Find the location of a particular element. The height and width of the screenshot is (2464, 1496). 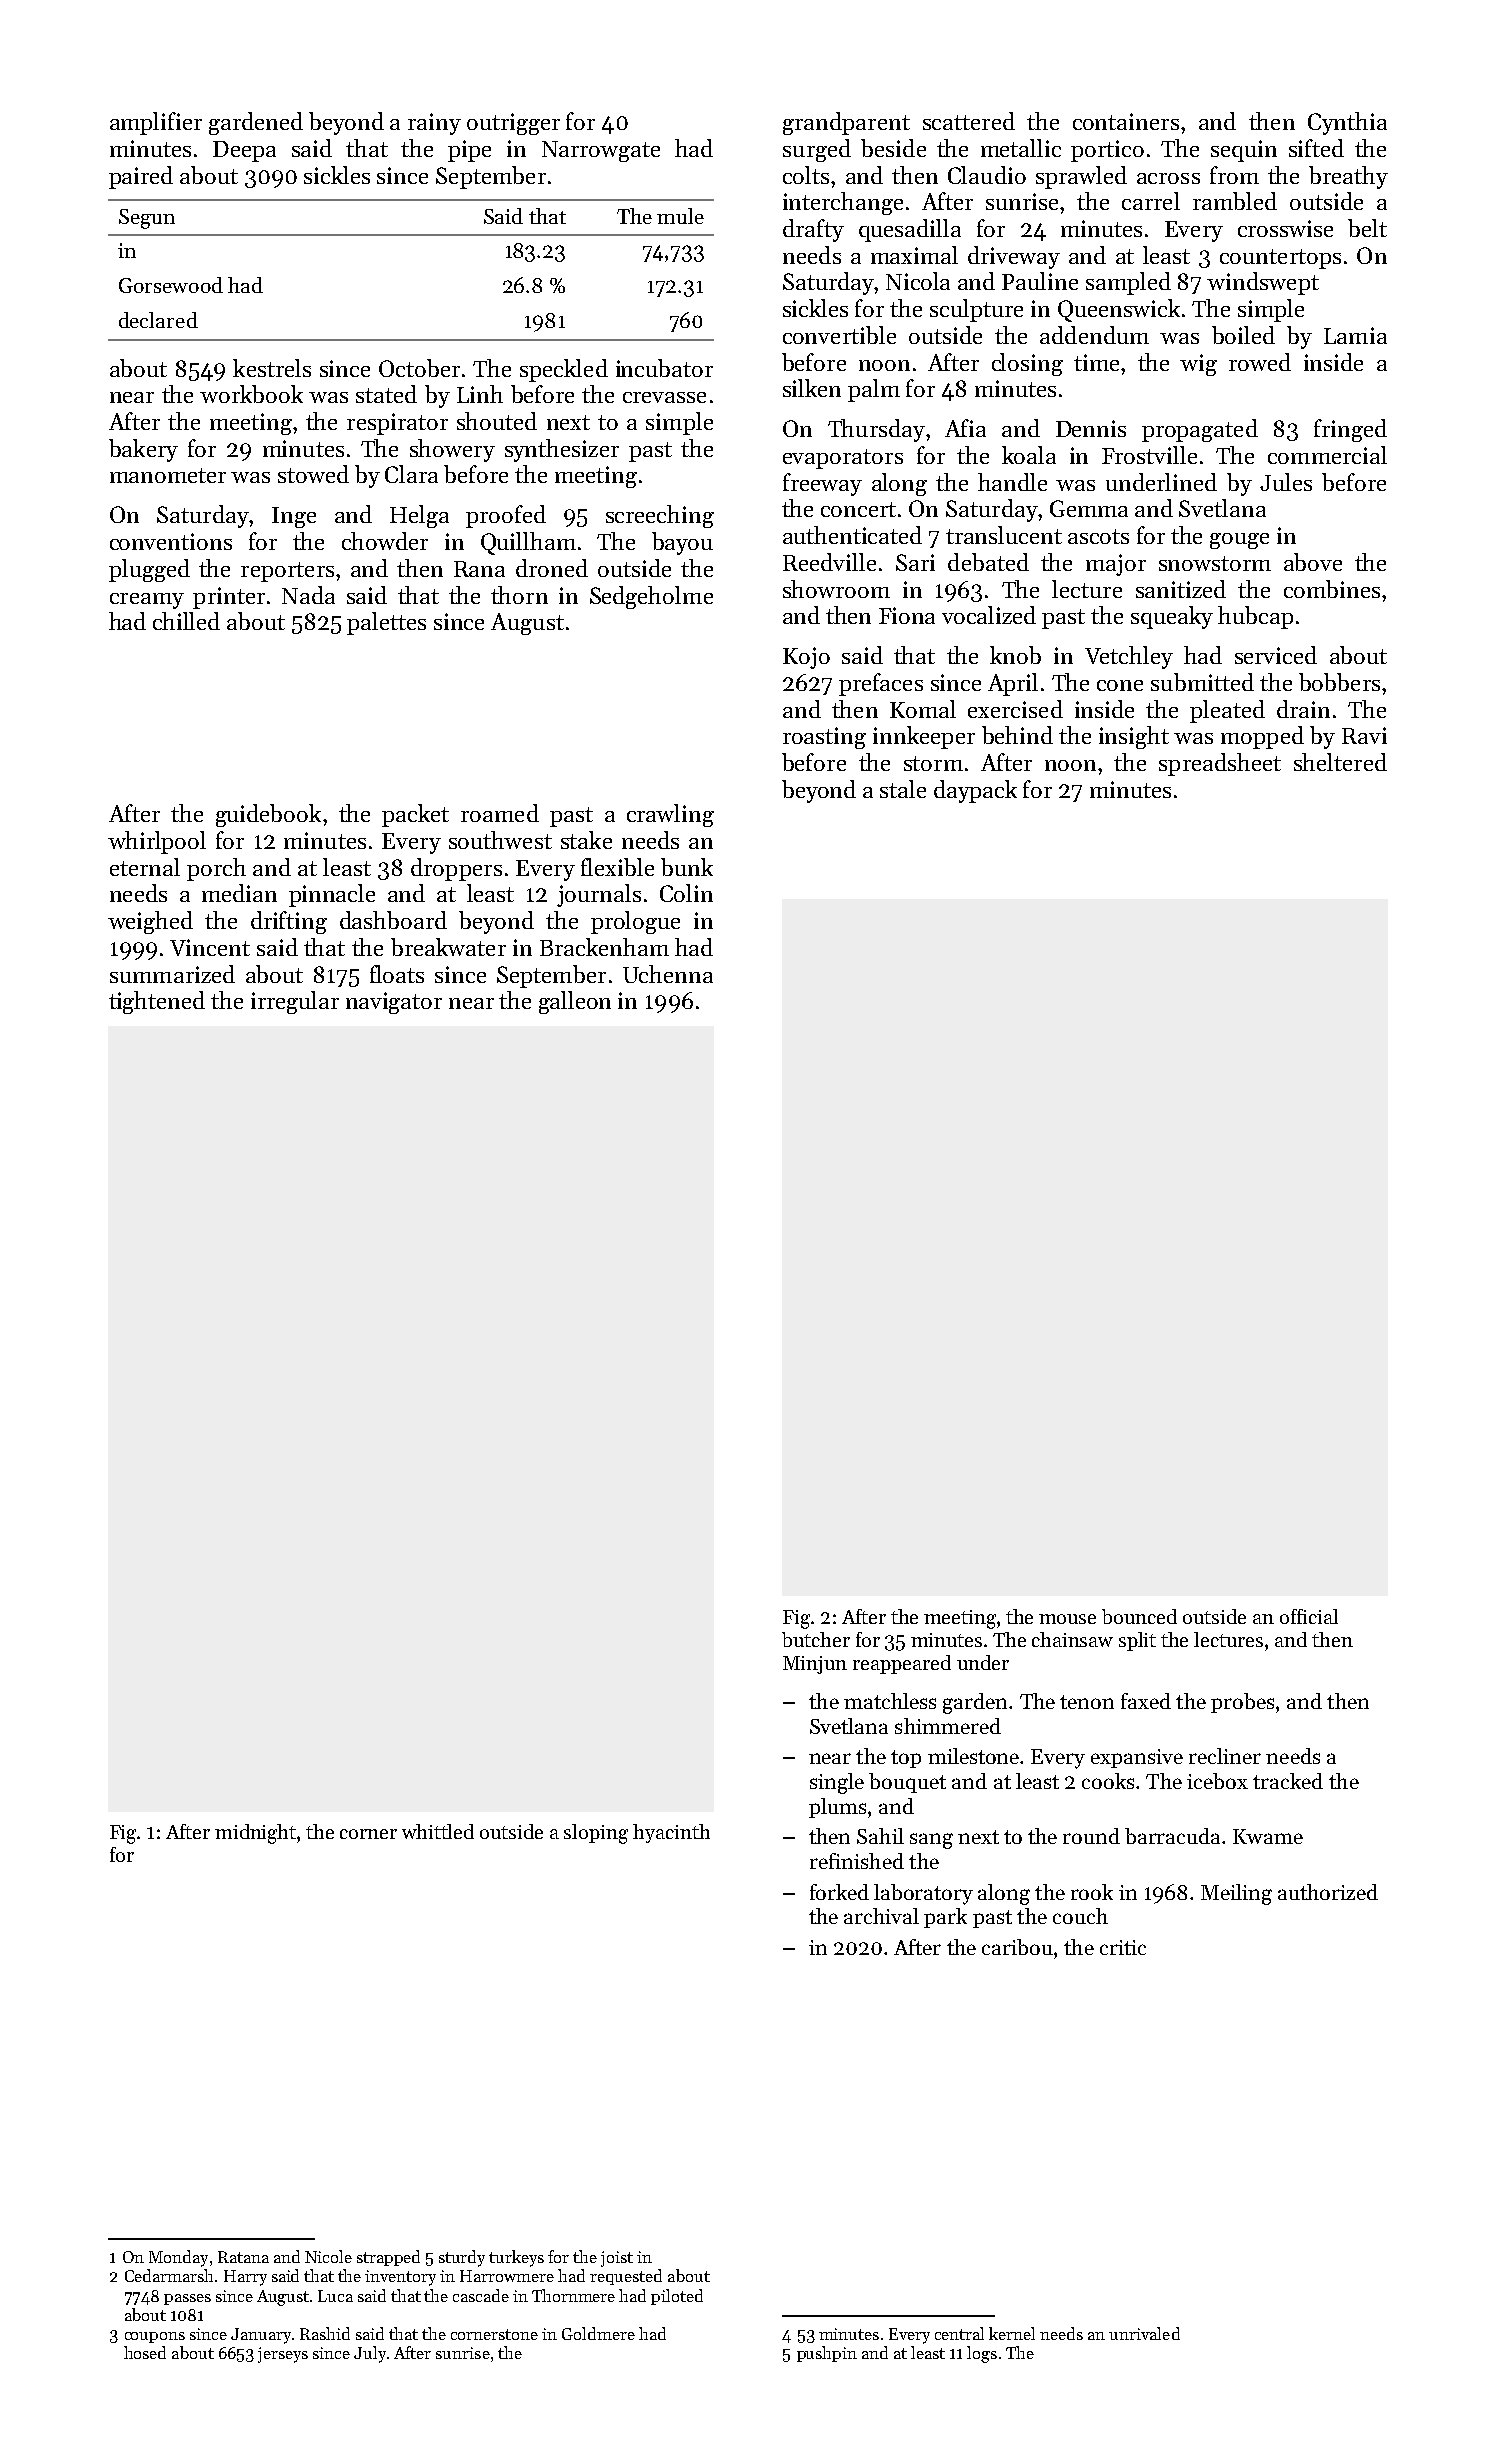

crawling is located at coordinates (670, 815).
